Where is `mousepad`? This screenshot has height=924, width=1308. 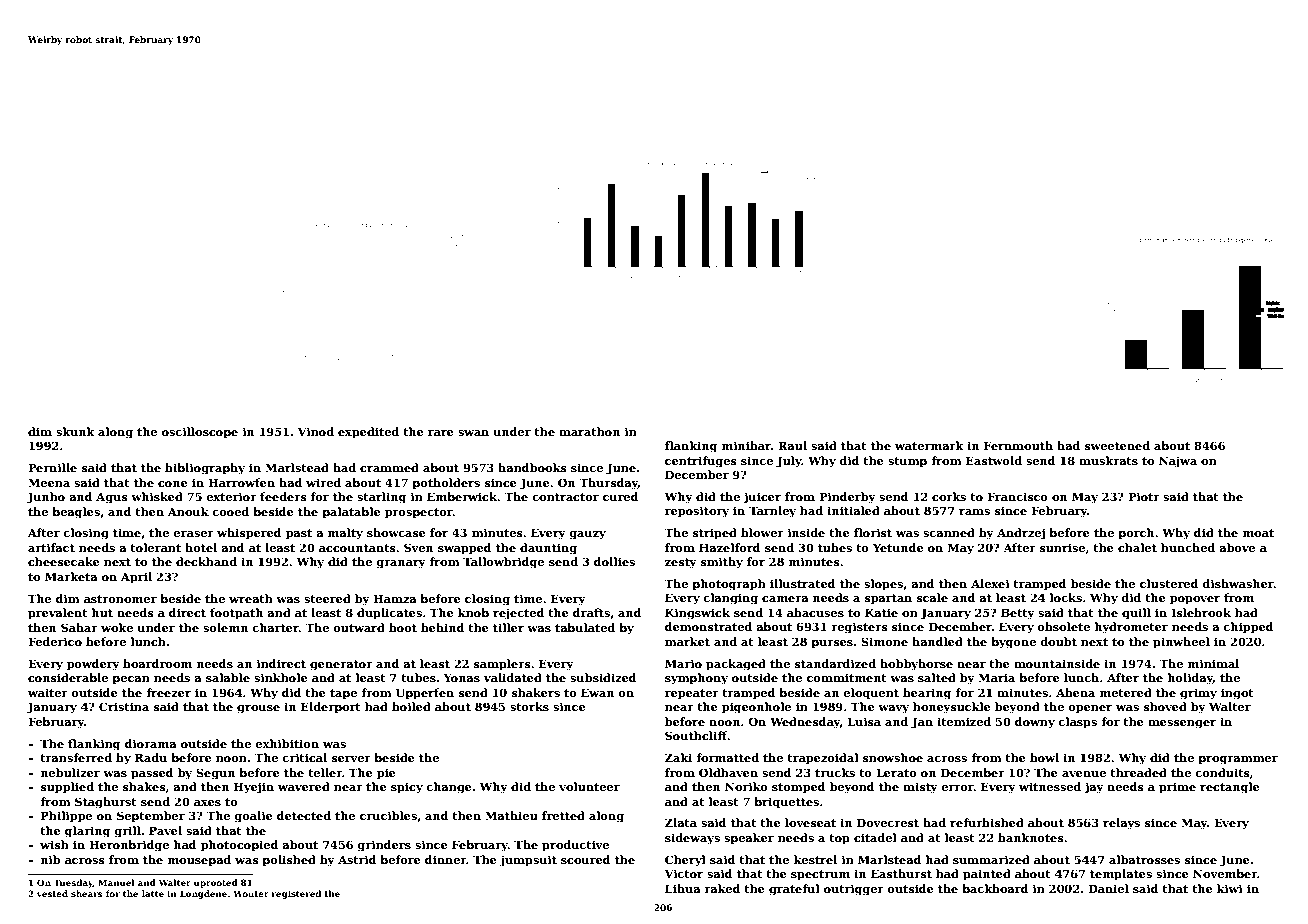
mousepad is located at coordinates (199, 861).
